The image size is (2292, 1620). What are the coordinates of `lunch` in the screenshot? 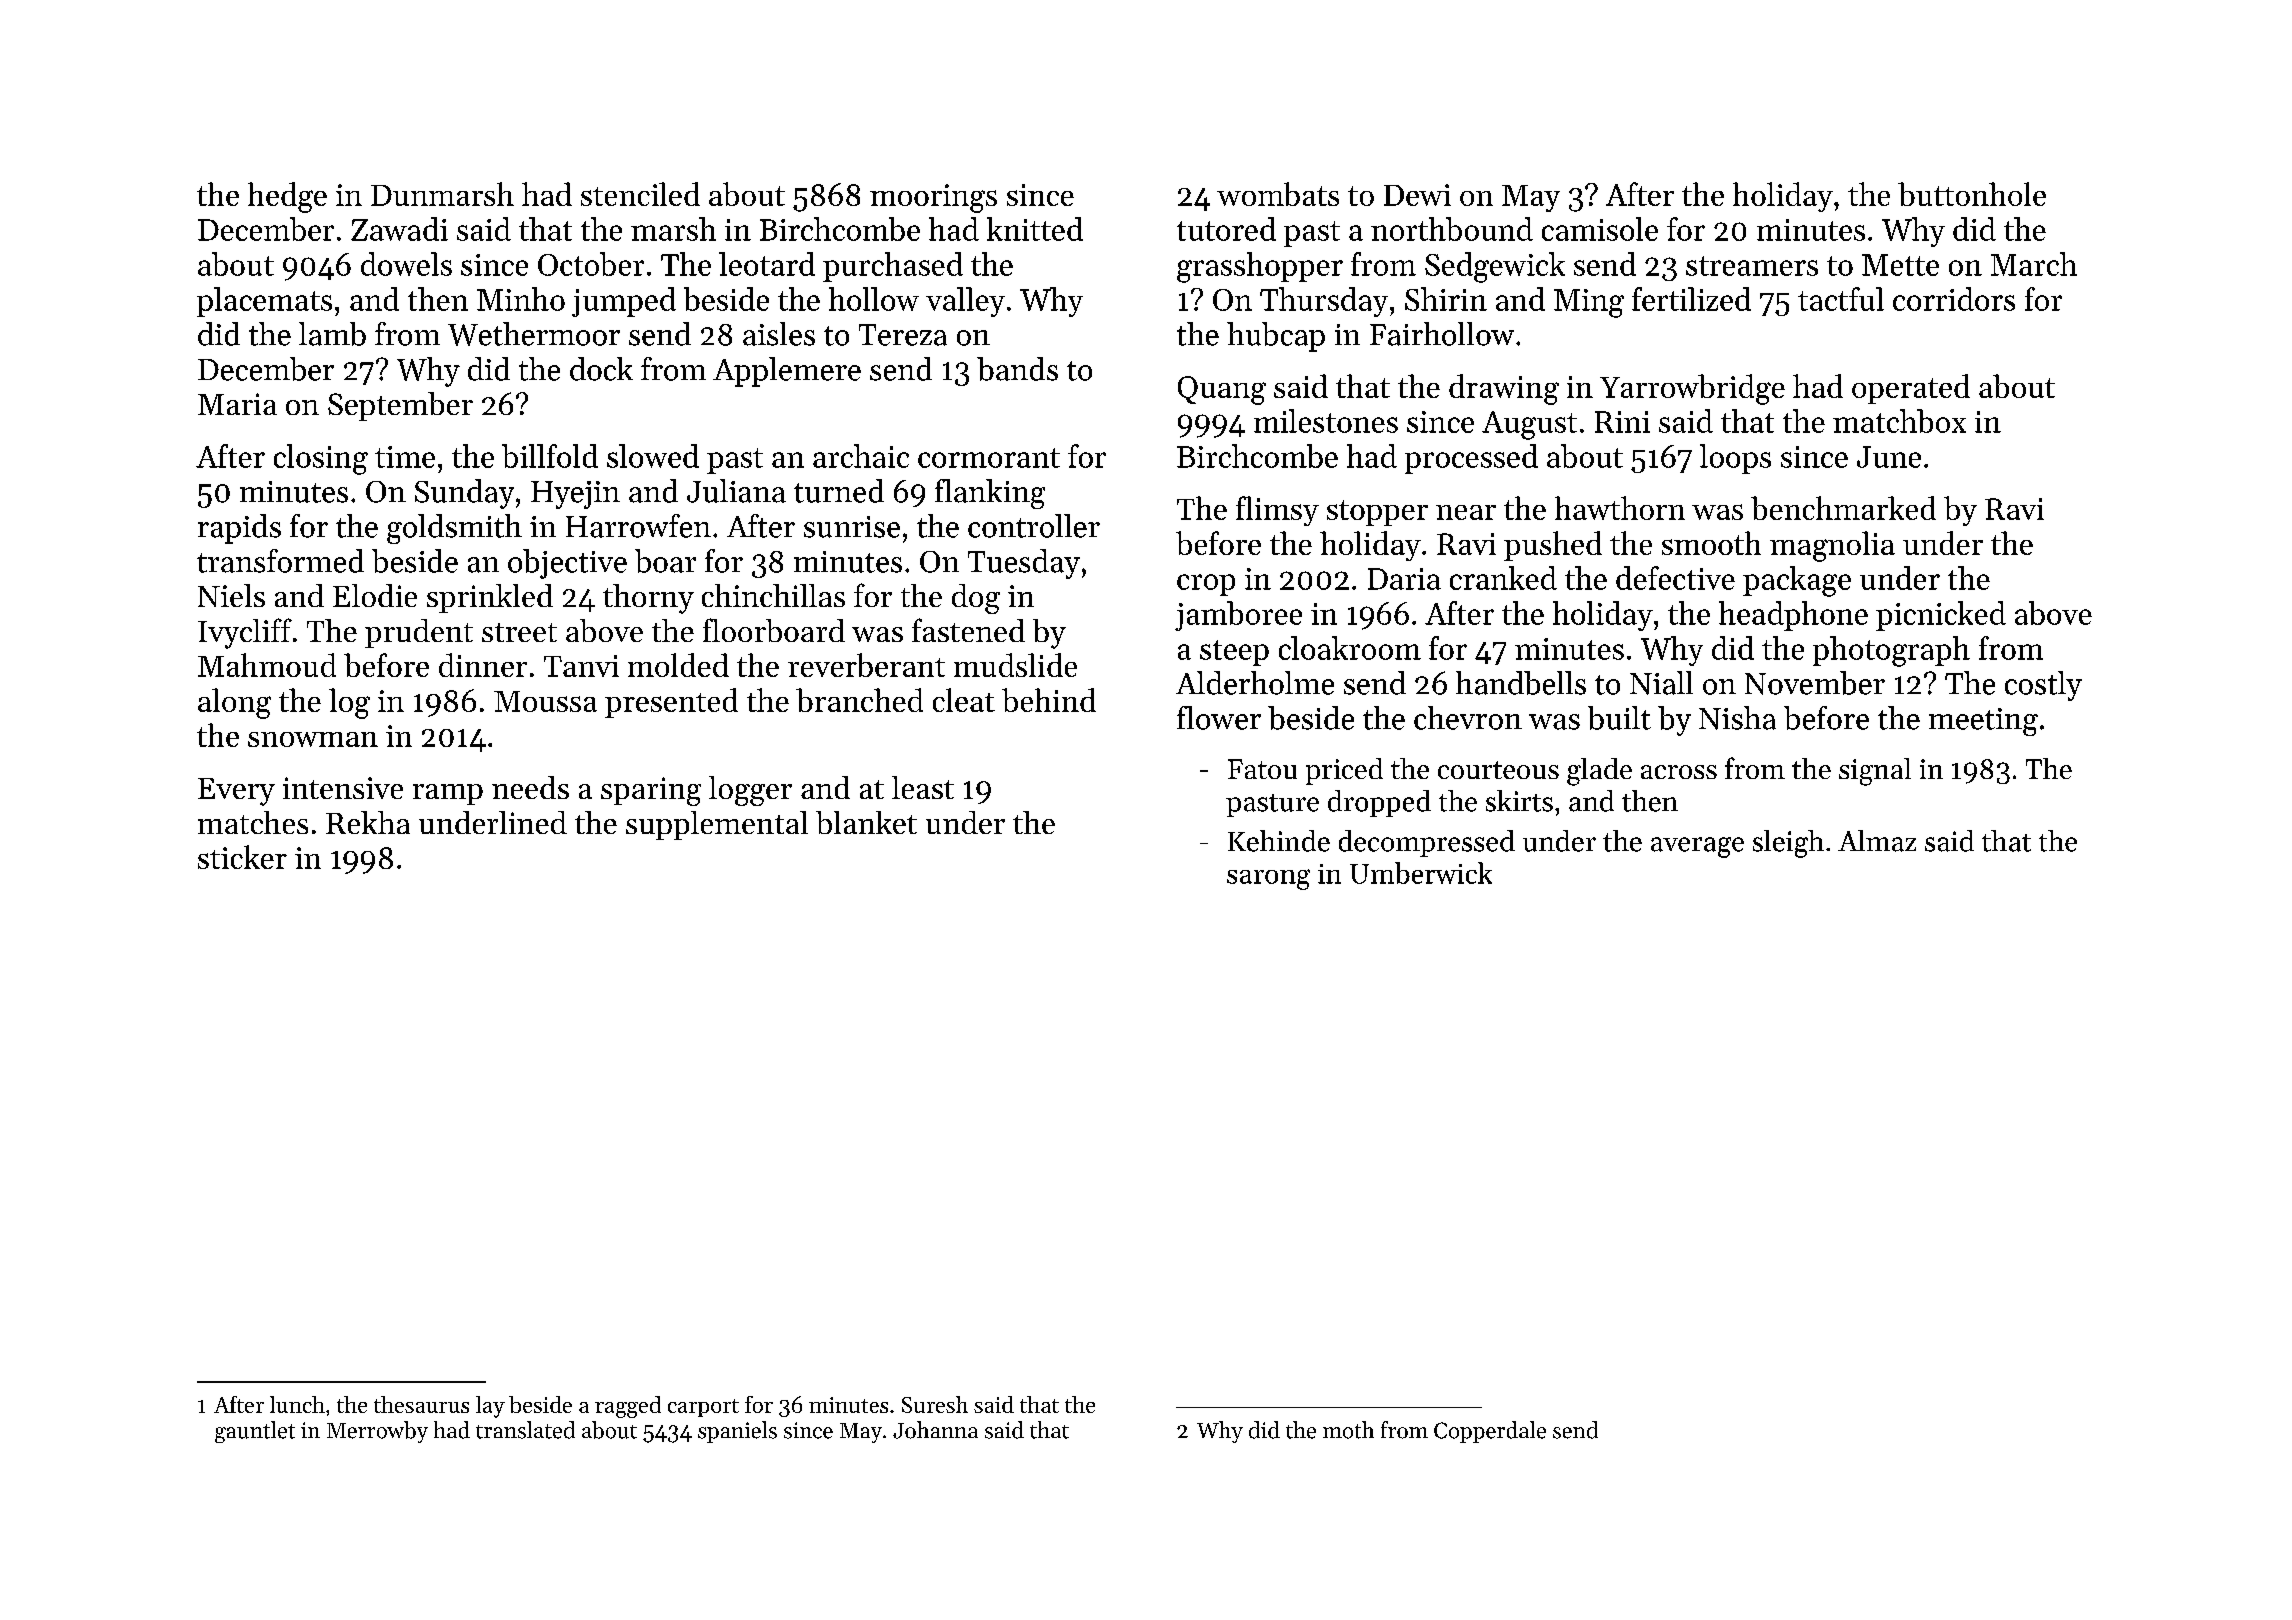 It's located at (297, 1404).
